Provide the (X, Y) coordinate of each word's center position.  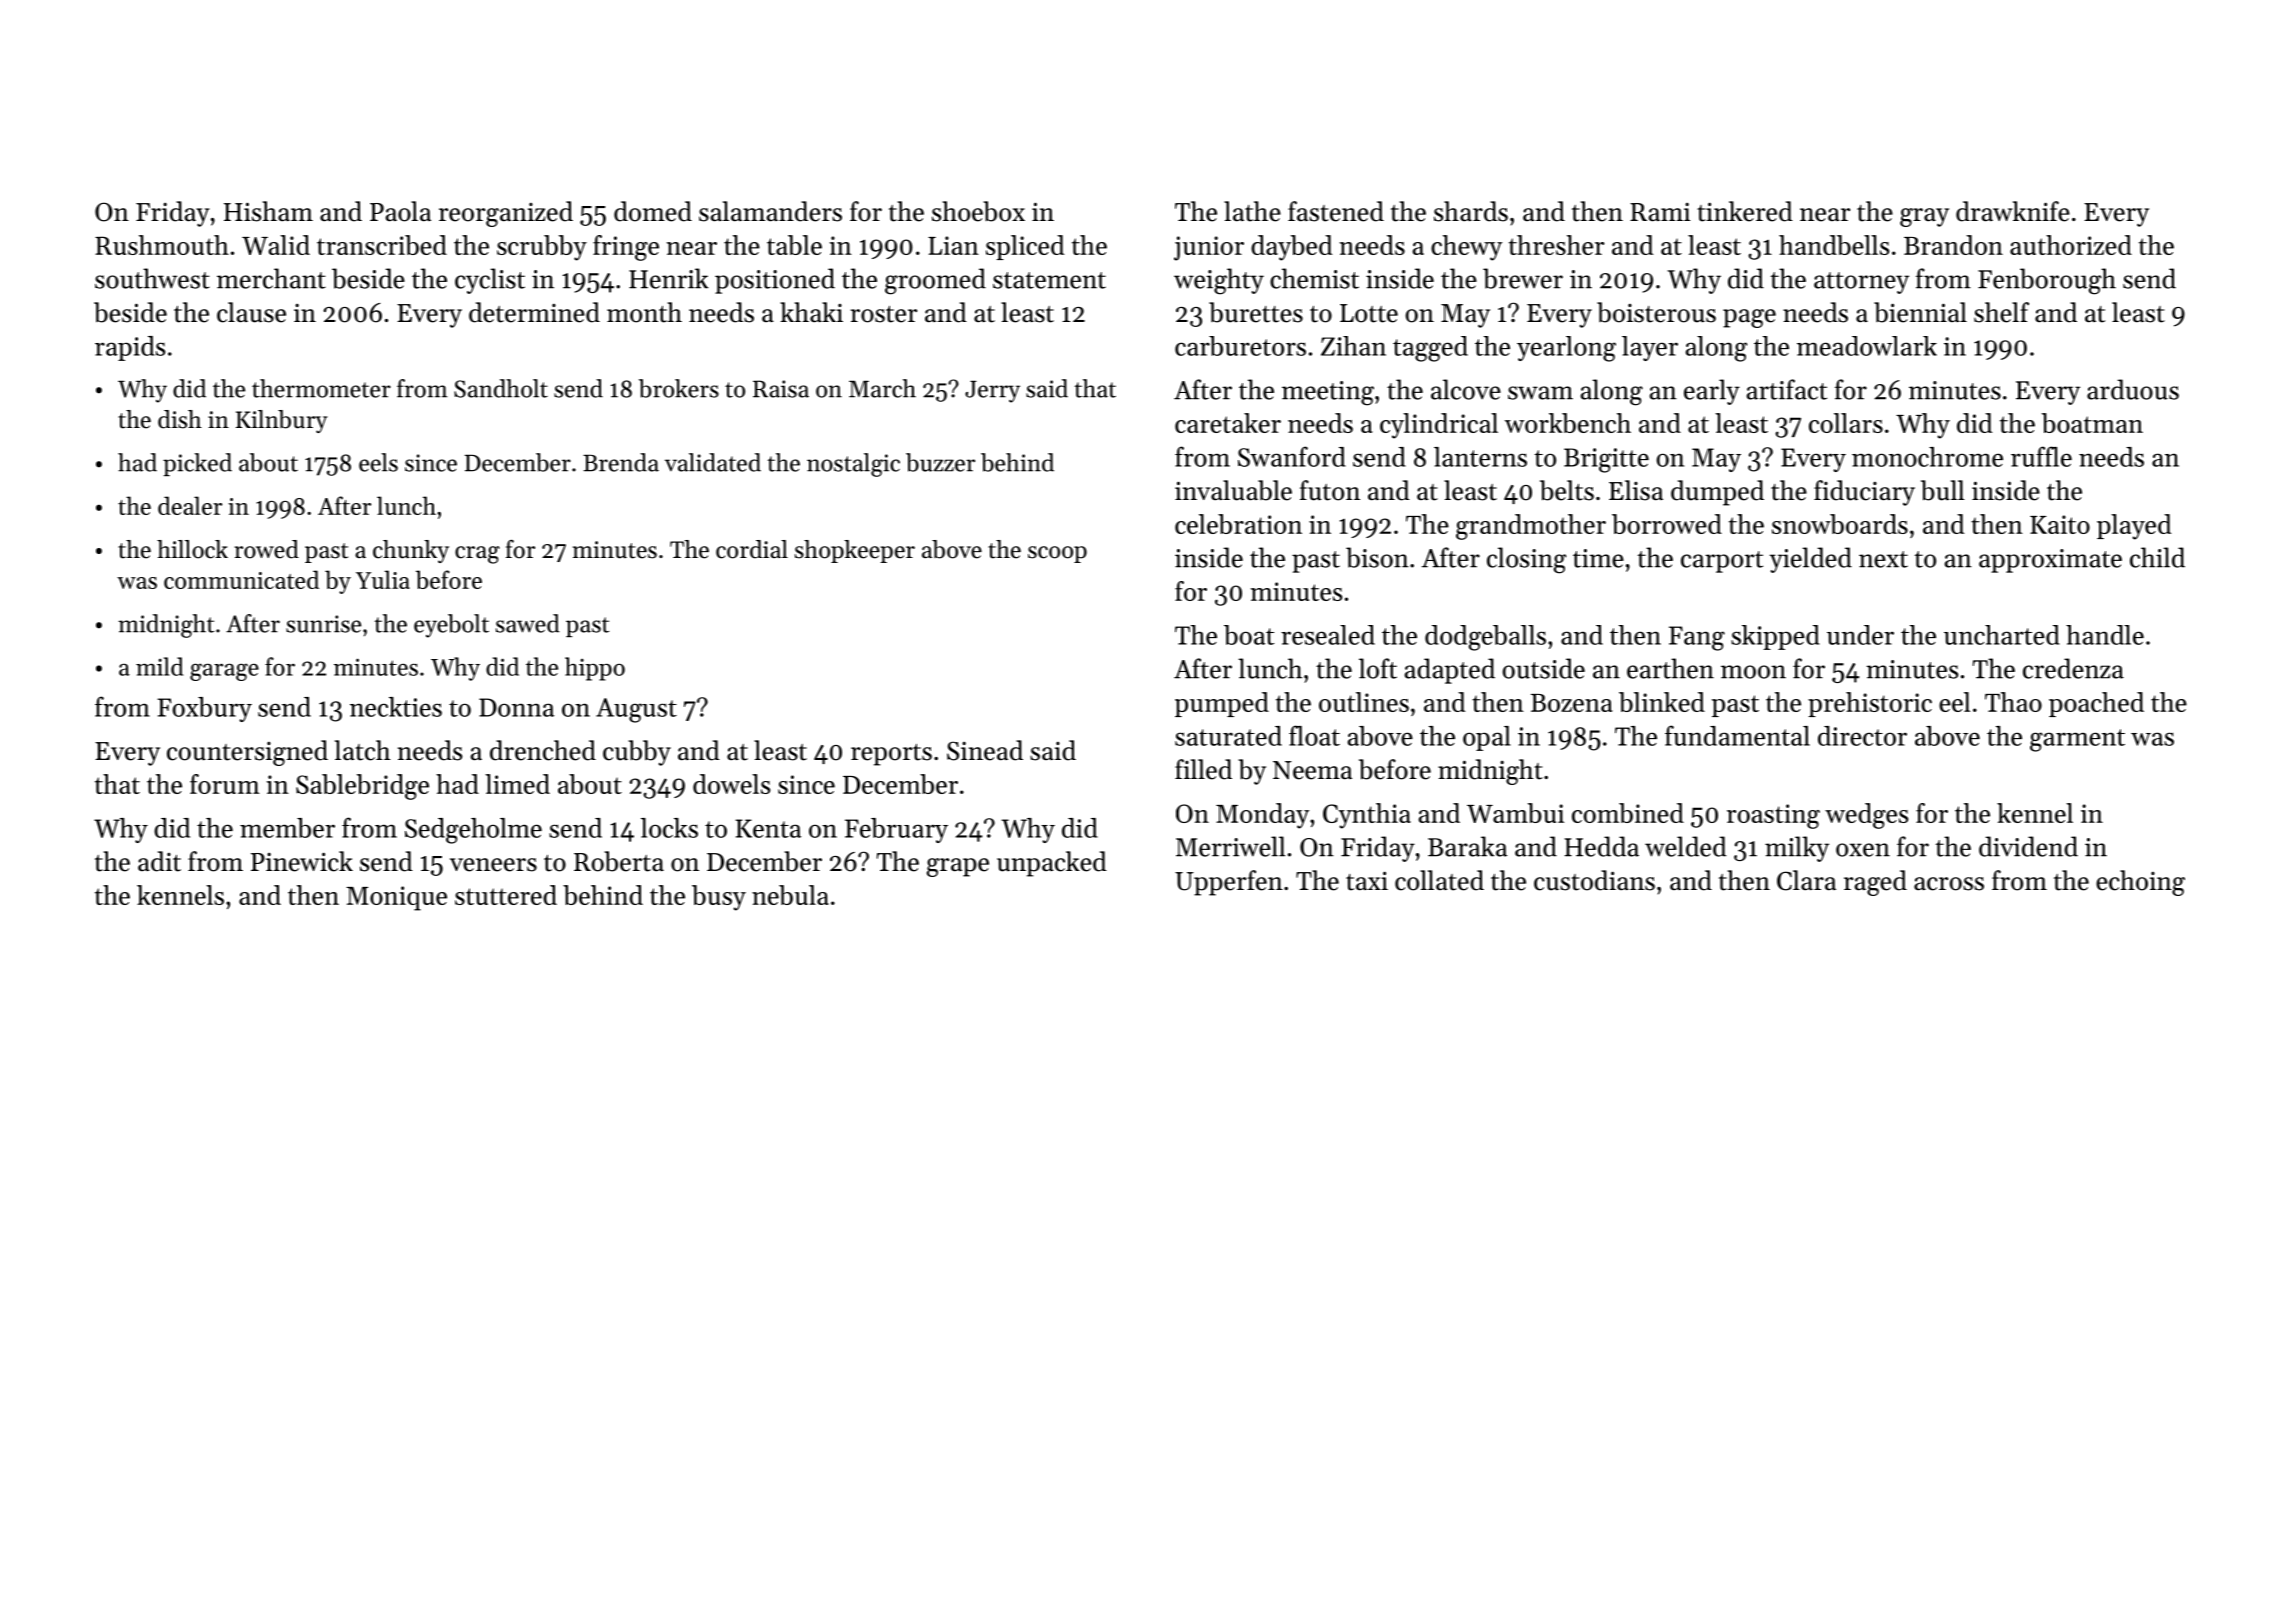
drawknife (2013, 211)
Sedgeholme (473, 831)
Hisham (268, 211)
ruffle (2041, 456)
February (896, 830)
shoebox (978, 211)
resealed (1328, 635)
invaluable (1233, 490)
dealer (190, 505)
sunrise (323, 624)
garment (2077, 740)
